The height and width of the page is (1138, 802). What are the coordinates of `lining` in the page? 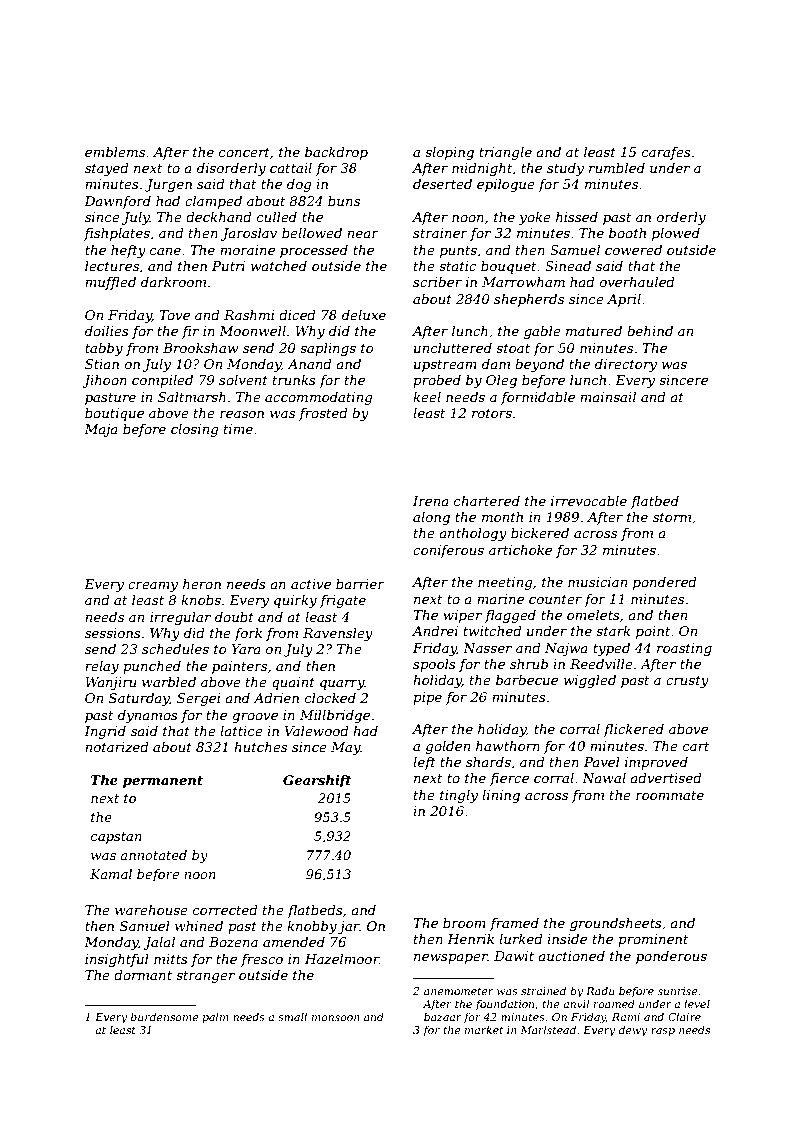 It's located at (501, 796).
